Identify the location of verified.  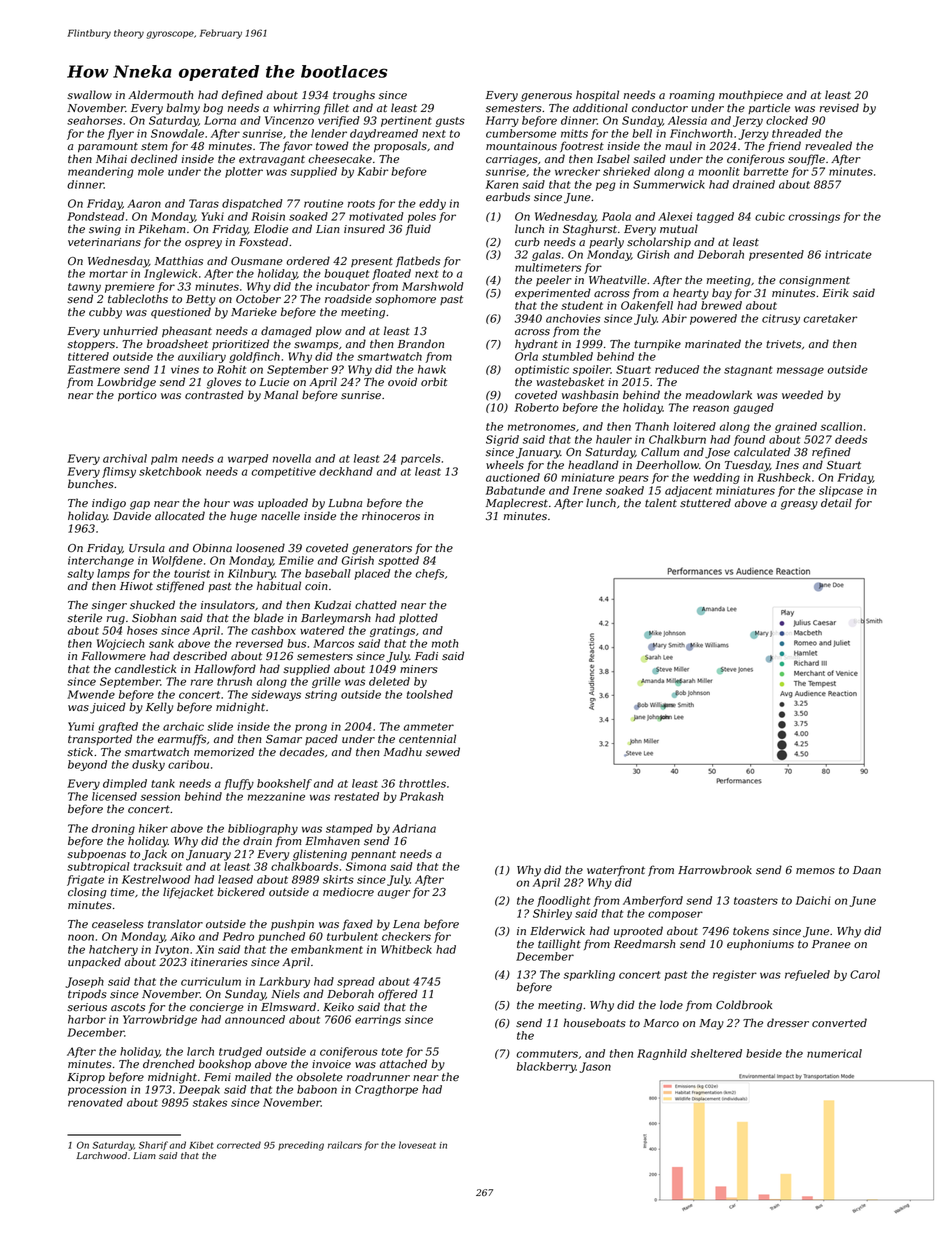
(339, 121).
